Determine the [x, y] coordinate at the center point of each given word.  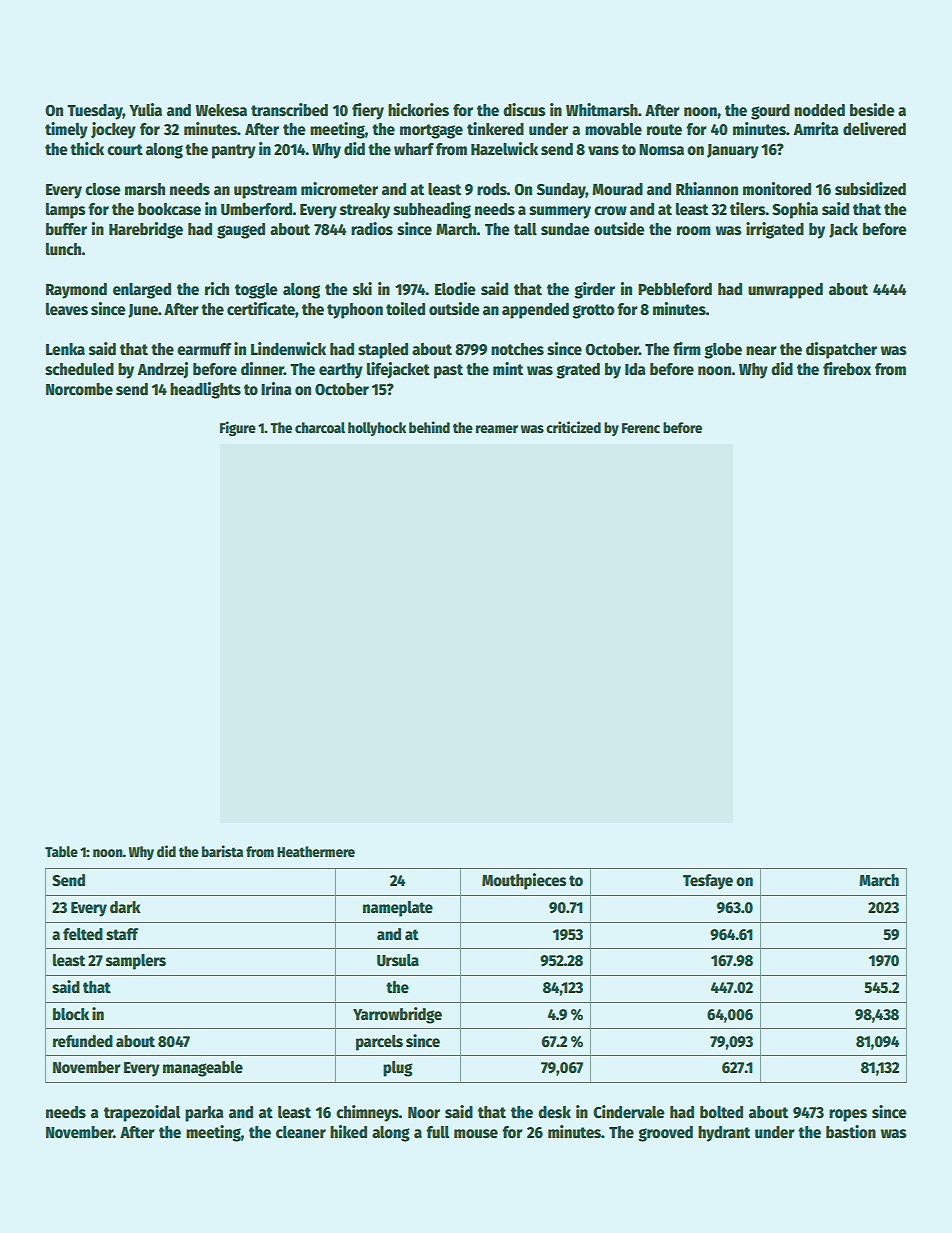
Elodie [455, 288]
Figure [238, 428]
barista [222, 851]
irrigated [775, 230]
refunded [83, 1041]
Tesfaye [708, 882]
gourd [770, 112]
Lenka [65, 349]
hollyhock [377, 429]
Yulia [145, 109]
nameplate [398, 909]
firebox [847, 368]
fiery [368, 111]
